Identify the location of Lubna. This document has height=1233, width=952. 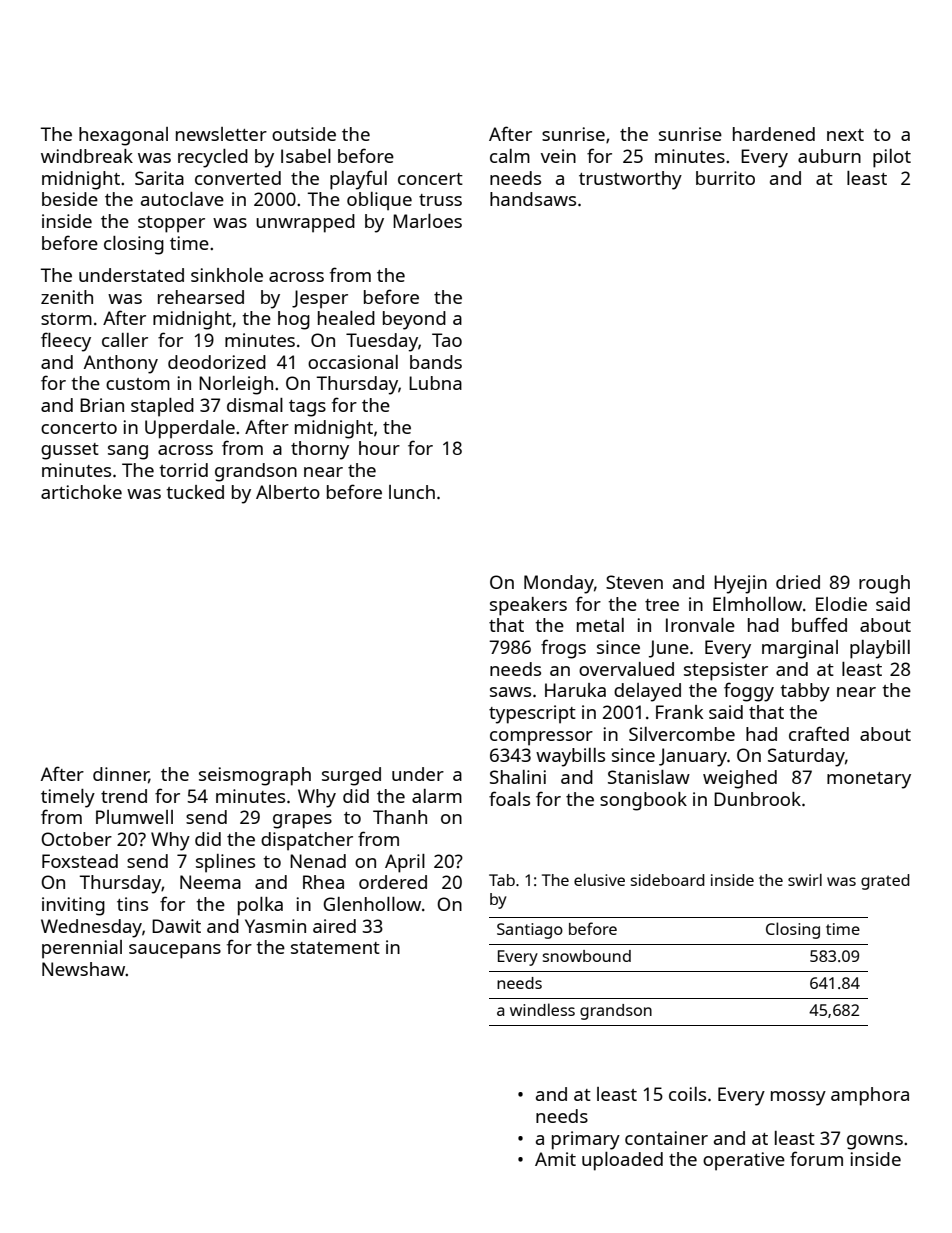
(435, 383).
